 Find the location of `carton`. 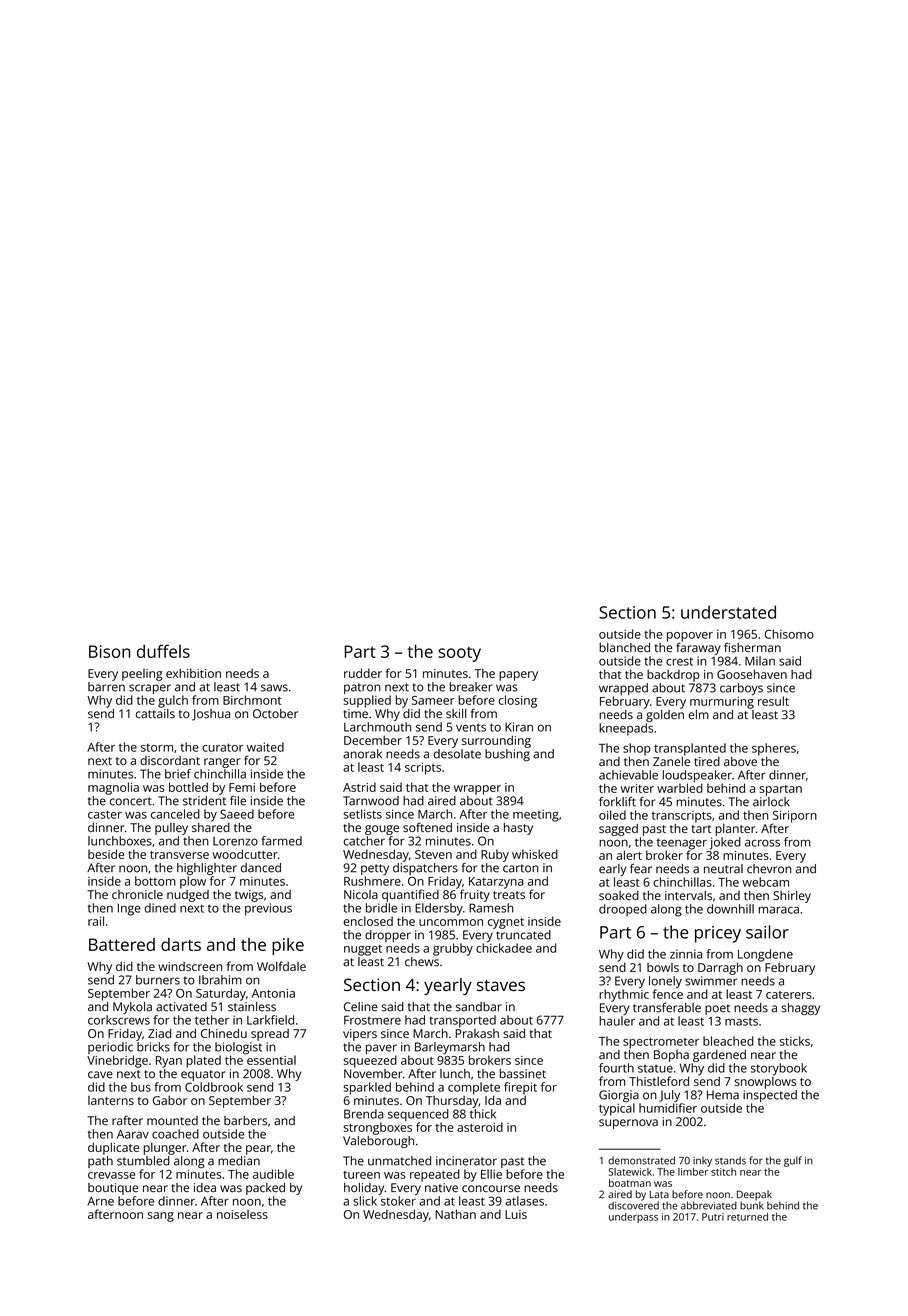

carton is located at coordinates (521, 868).
